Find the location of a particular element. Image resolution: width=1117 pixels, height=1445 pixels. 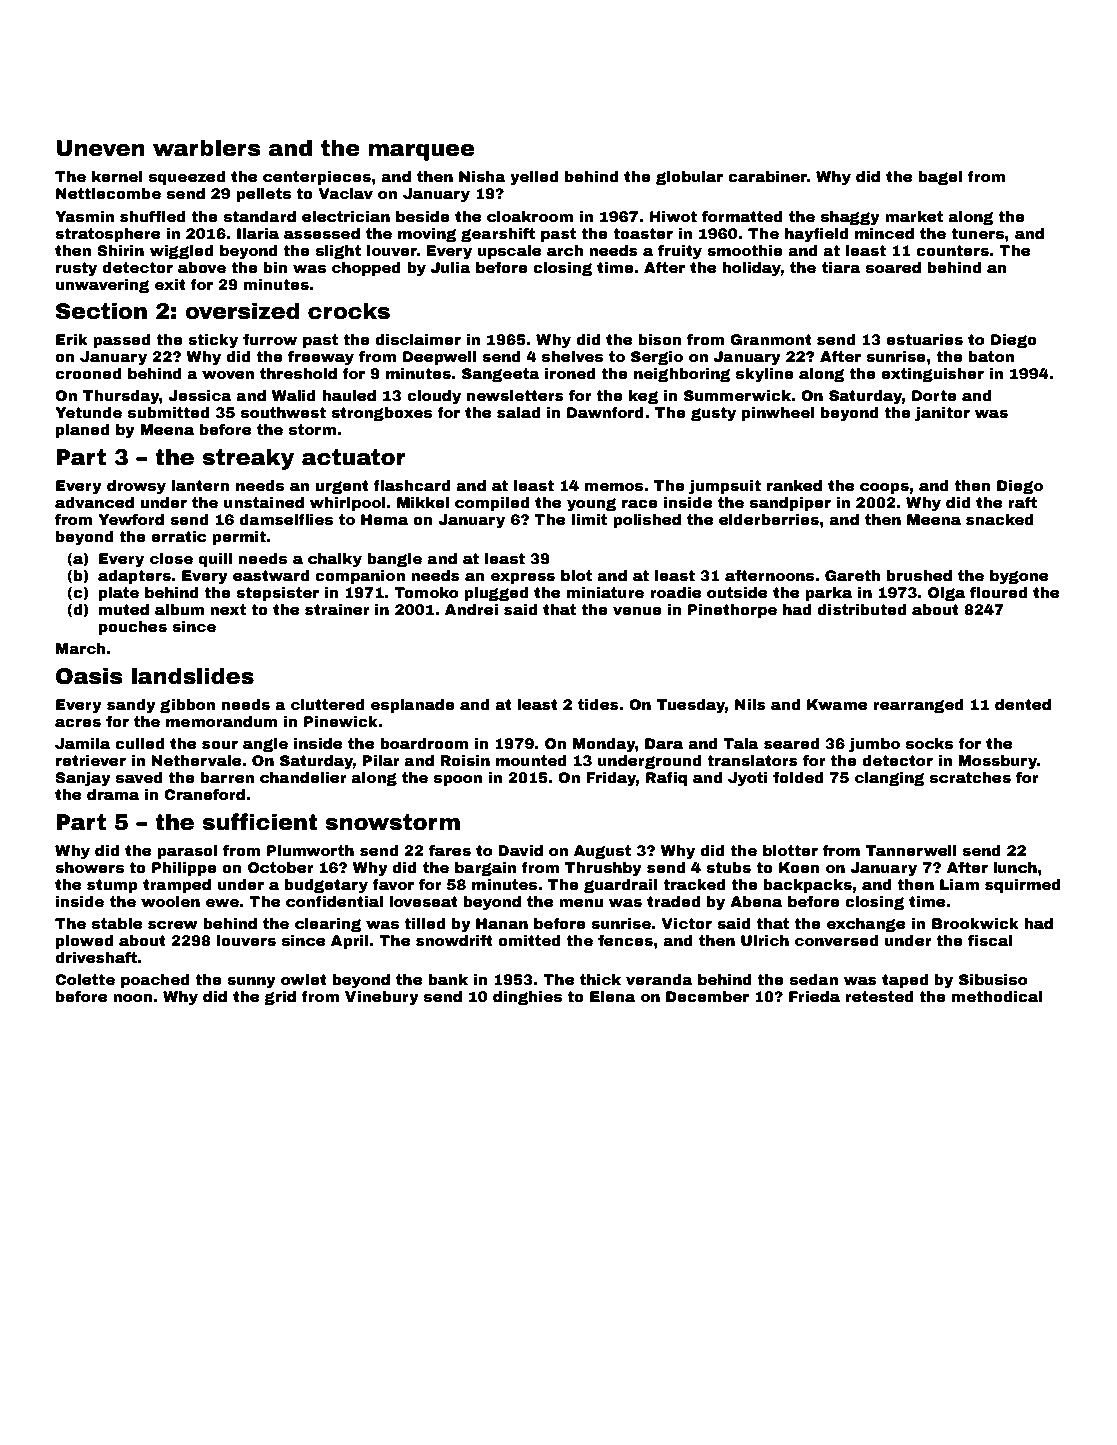

Vaclav is located at coordinates (346, 193).
